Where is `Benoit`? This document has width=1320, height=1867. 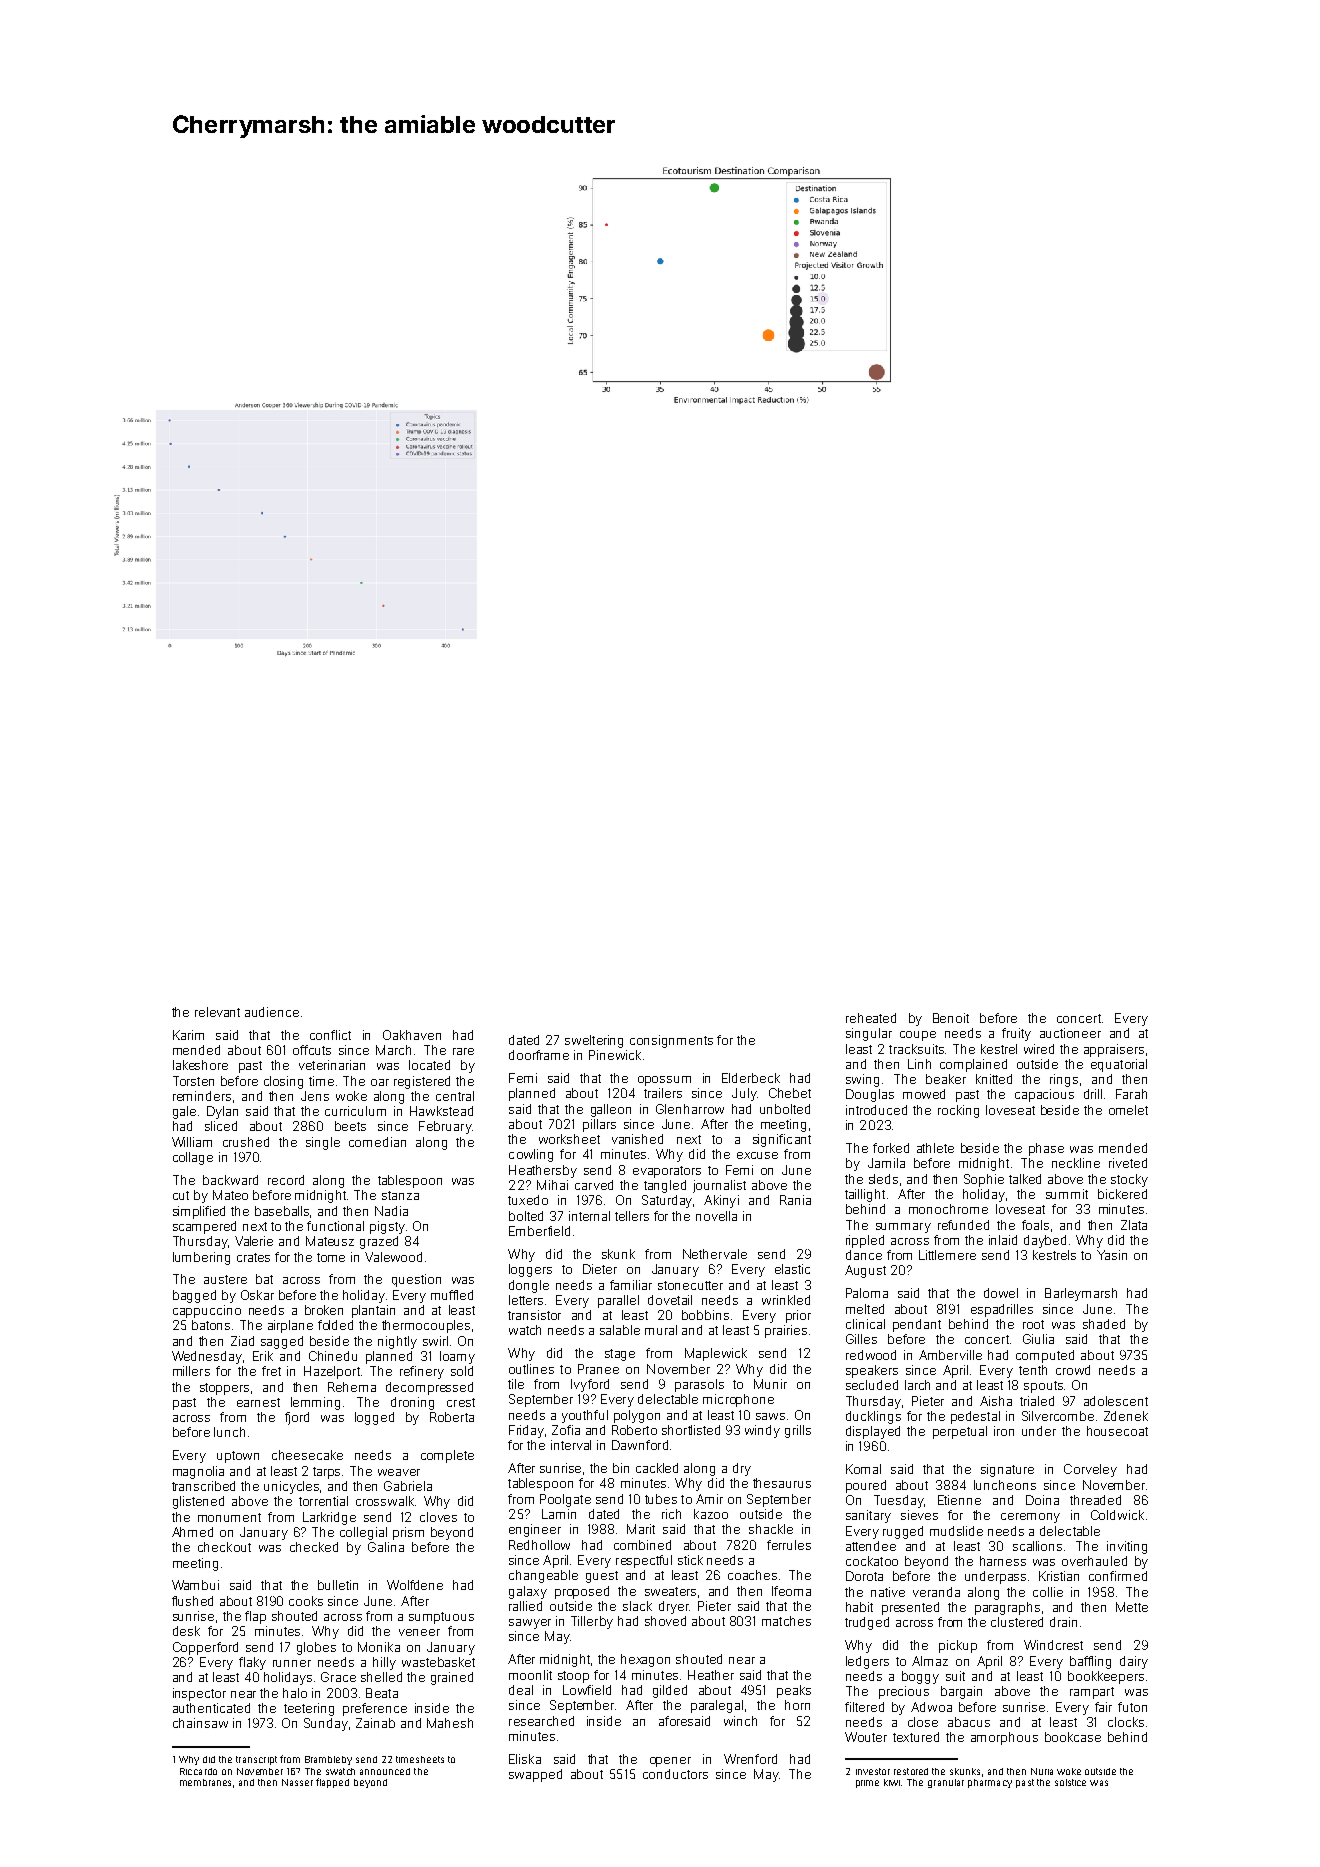 Benoit is located at coordinates (951, 1018).
